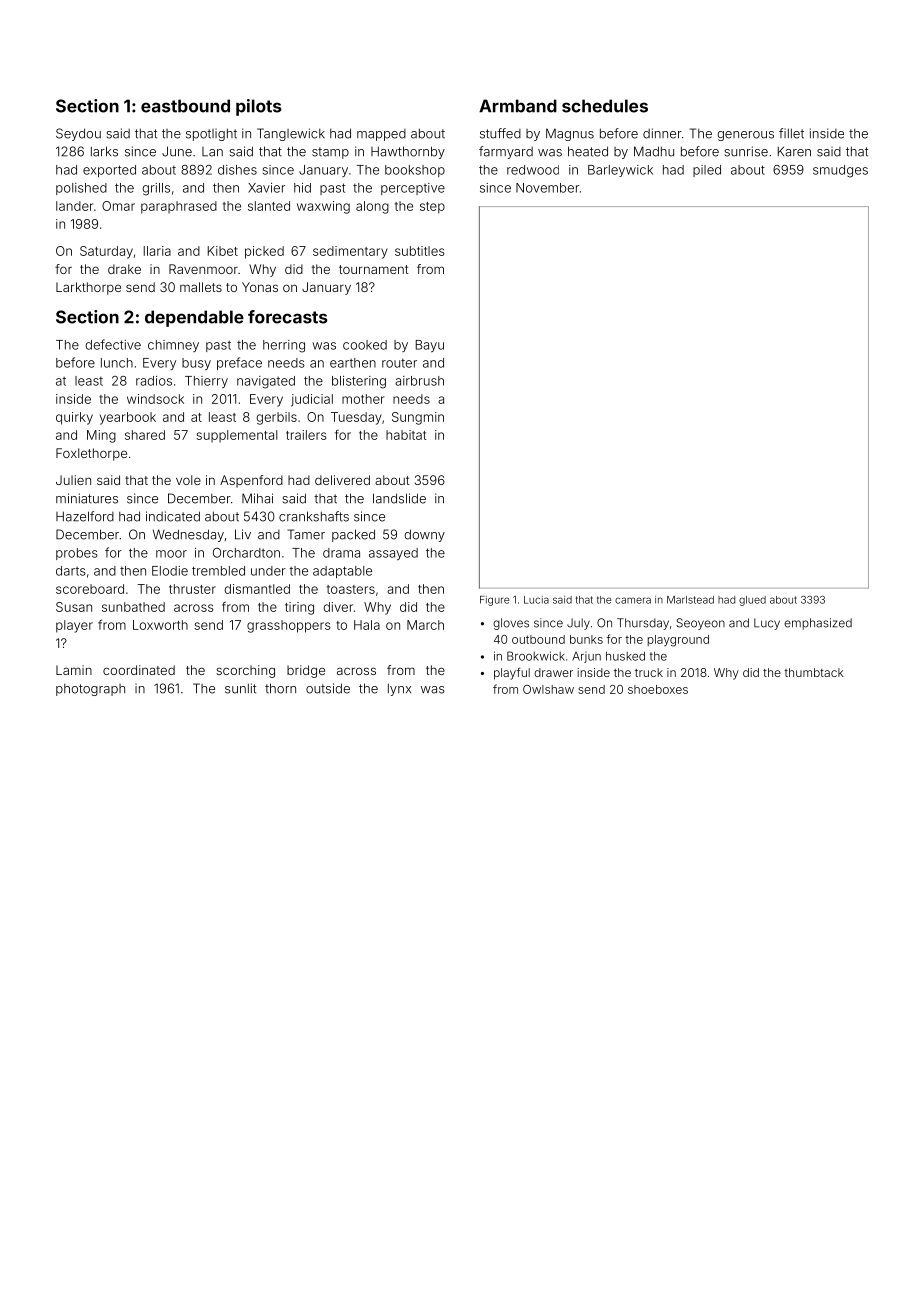 This screenshot has height=1308, width=924. What do you see at coordinates (88, 288) in the screenshot?
I see `Larkthorpe` at bounding box center [88, 288].
